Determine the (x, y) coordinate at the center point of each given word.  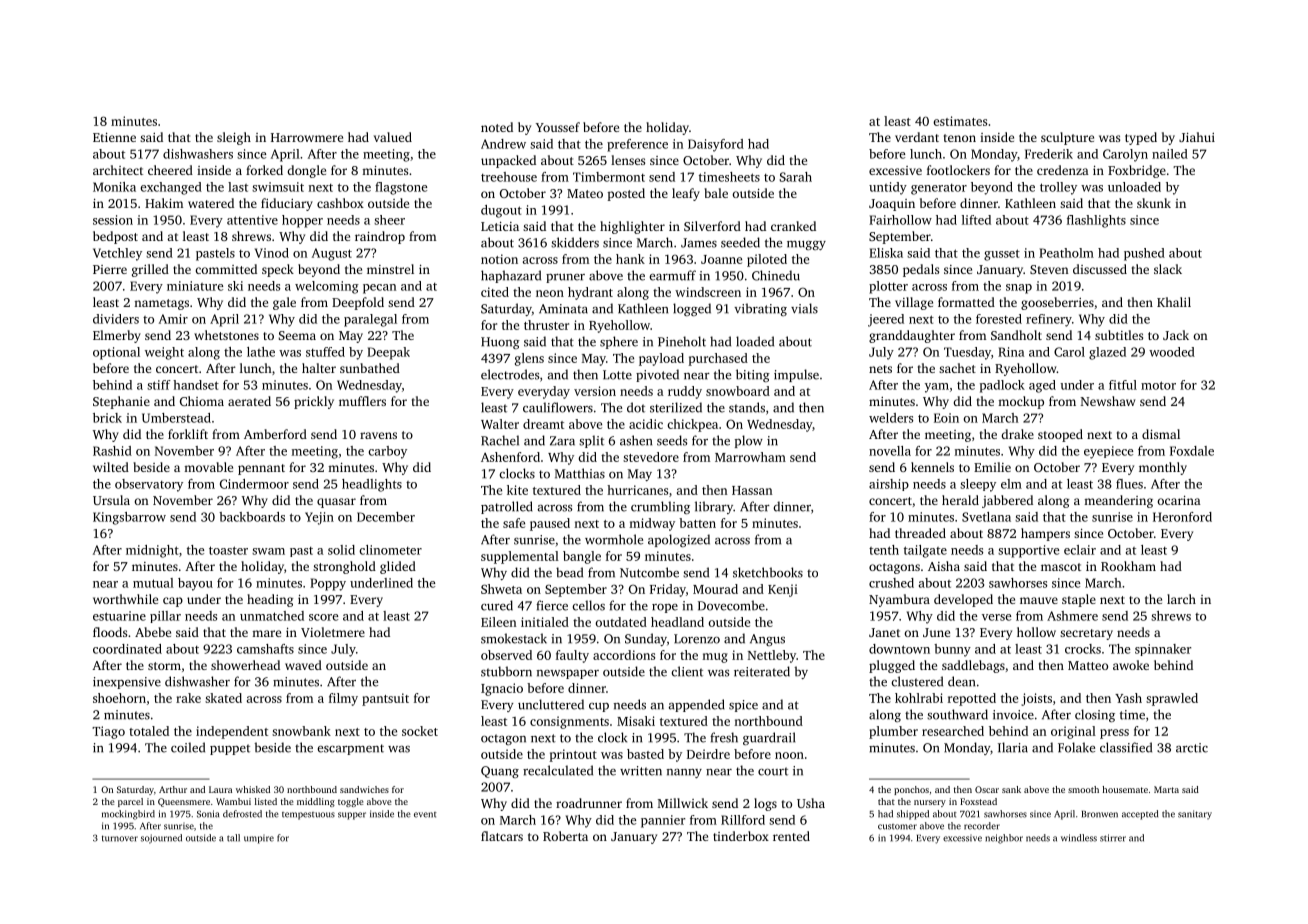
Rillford (743, 820)
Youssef (558, 127)
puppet (230, 749)
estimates (960, 121)
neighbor (1004, 839)
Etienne (114, 137)
